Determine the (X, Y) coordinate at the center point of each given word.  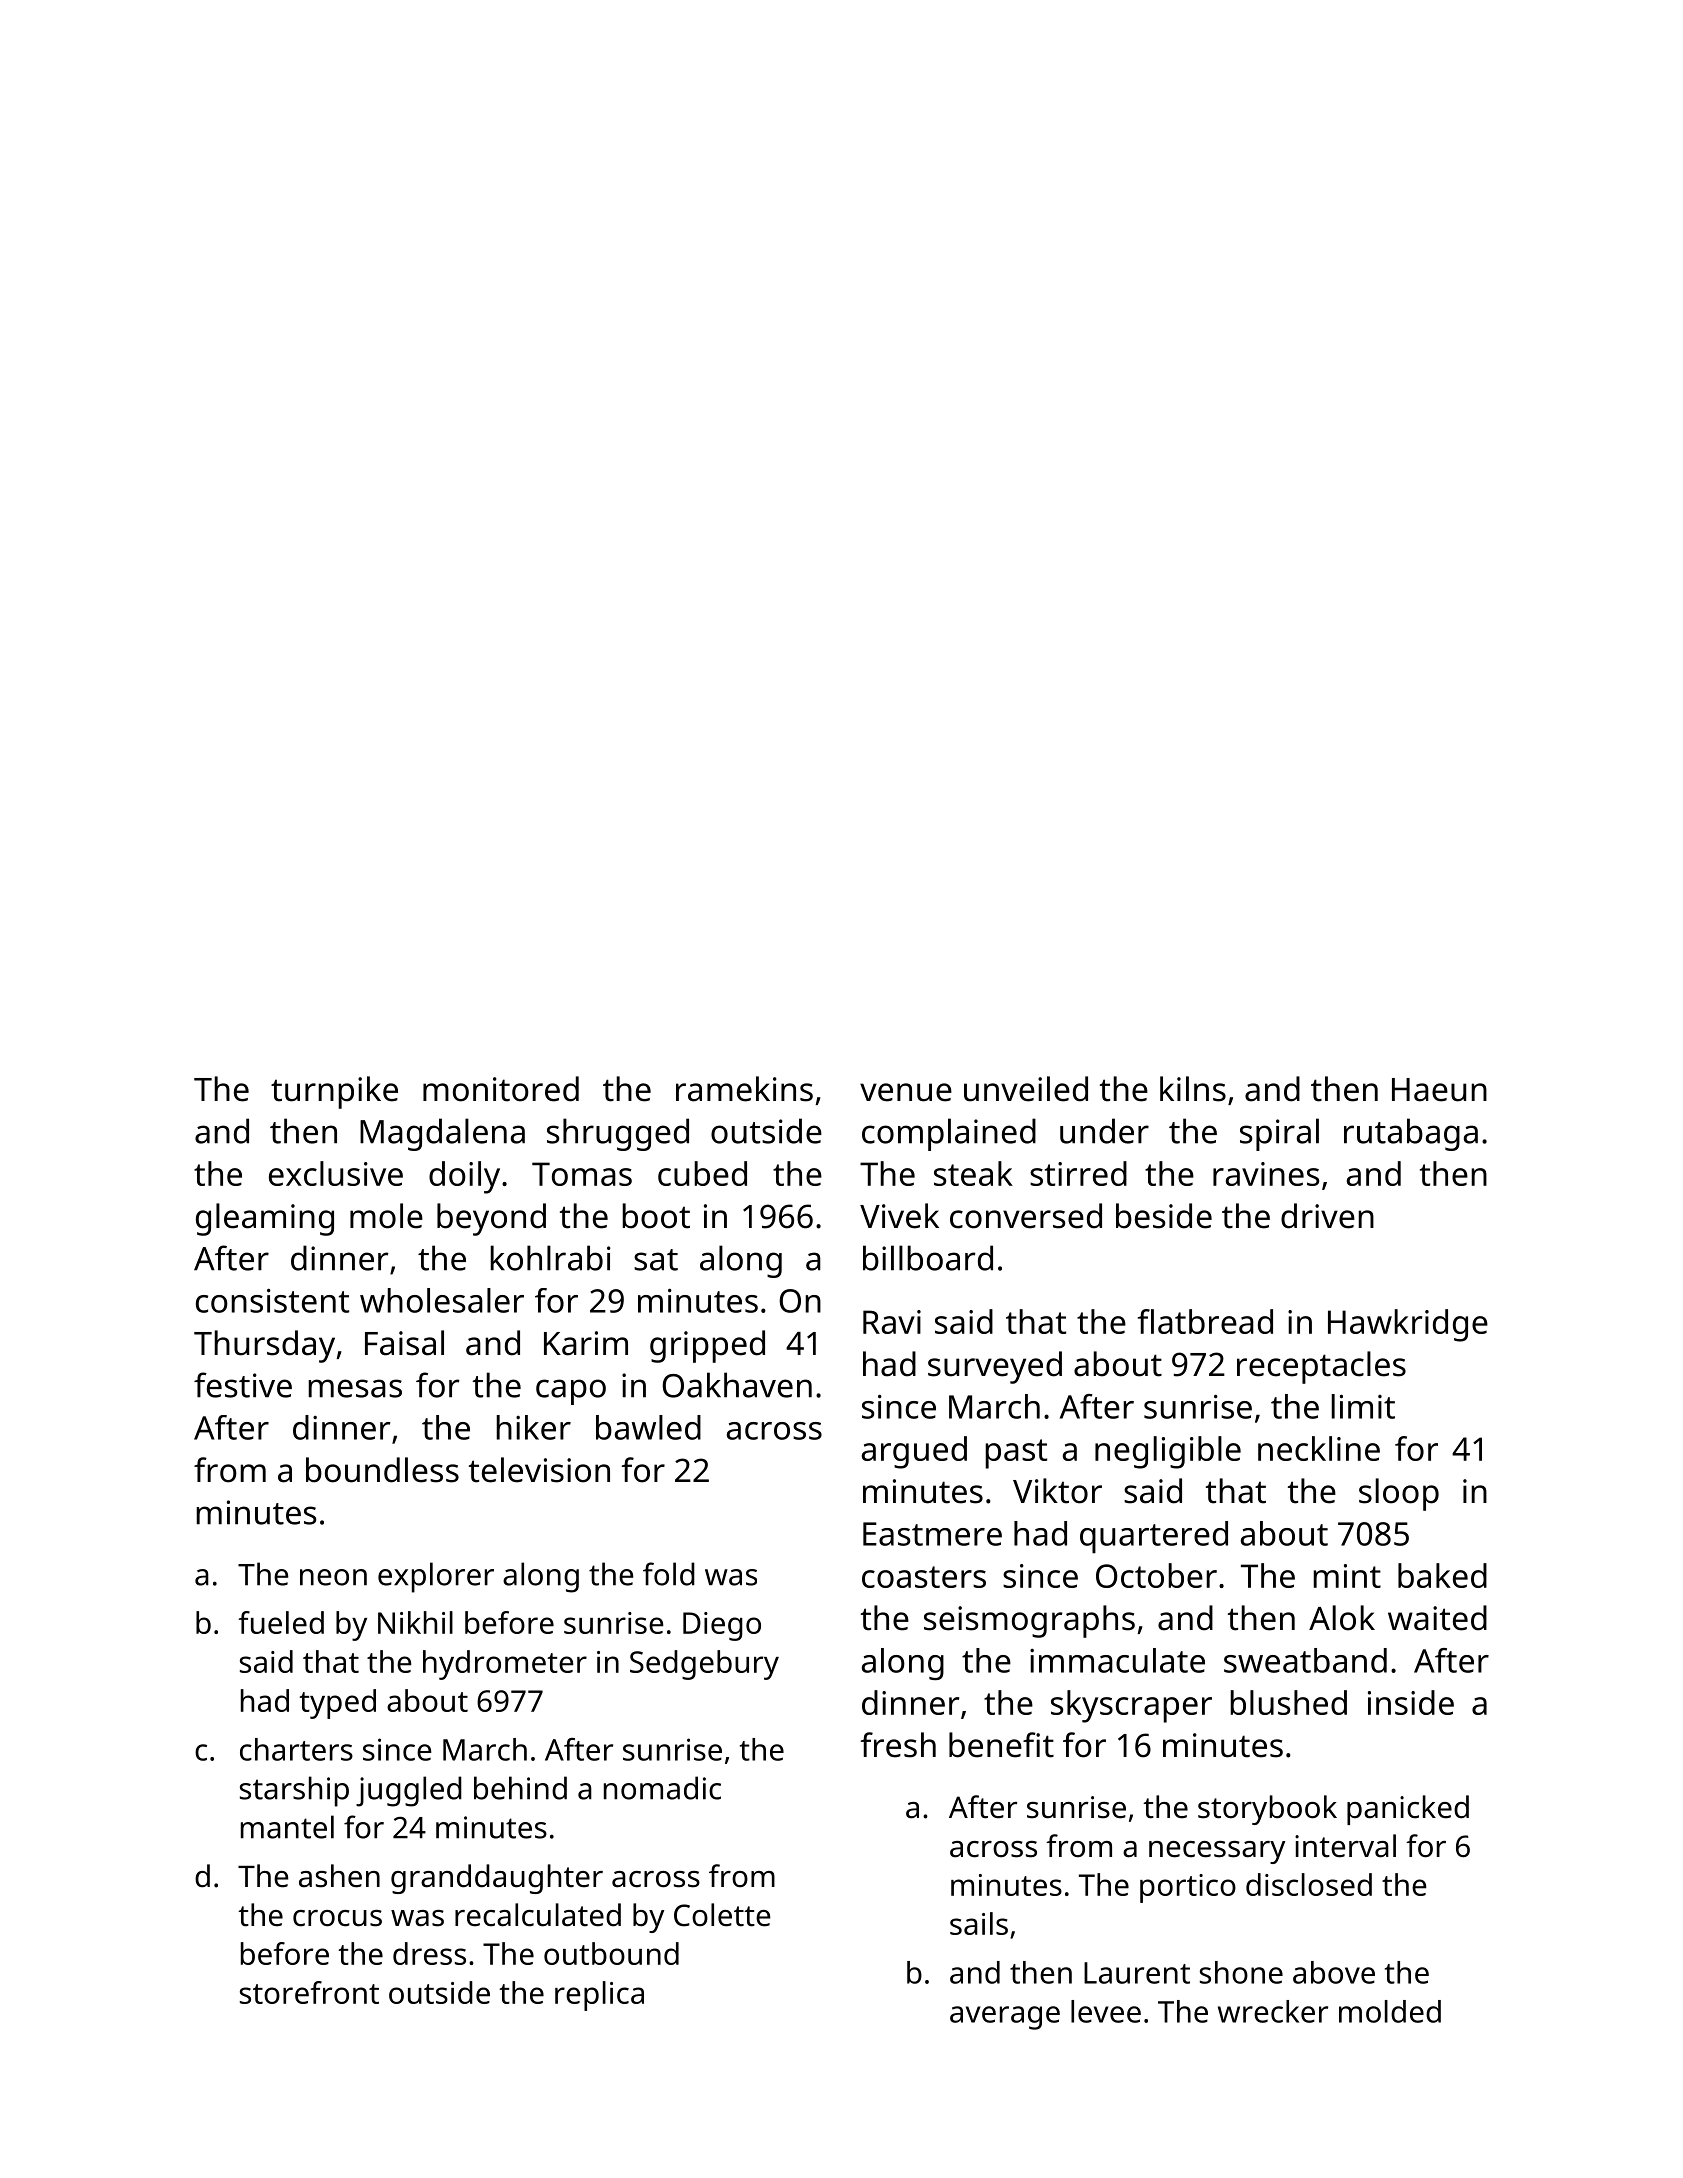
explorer (436, 1577)
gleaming (265, 1219)
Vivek (899, 1216)
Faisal (404, 1343)
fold (669, 1574)
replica (599, 1996)
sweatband (1305, 1660)
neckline (1319, 1448)
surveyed (995, 1367)
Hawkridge (1408, 1325)
